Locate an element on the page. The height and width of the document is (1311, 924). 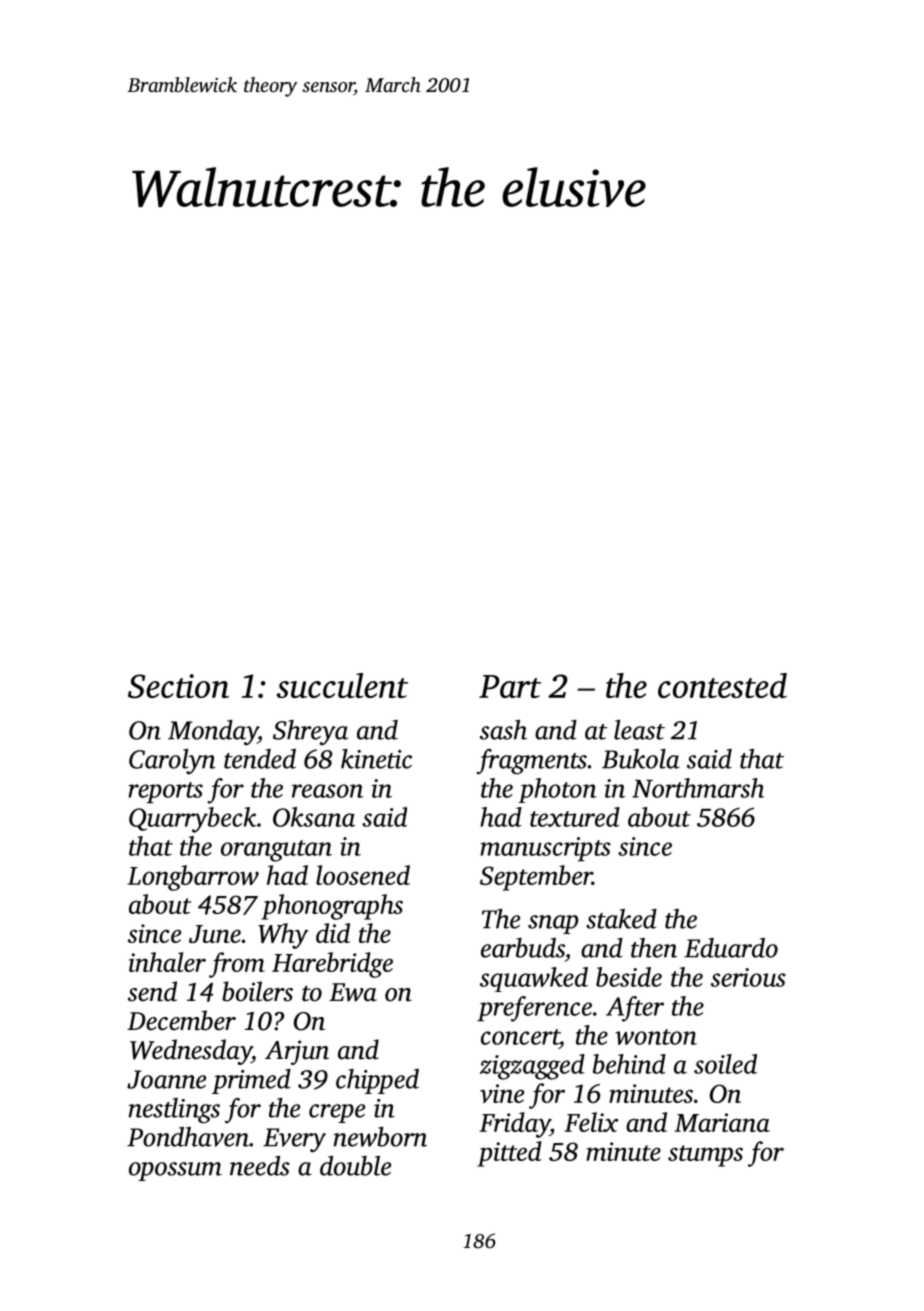
December is located at coordinates (181, 1020).
